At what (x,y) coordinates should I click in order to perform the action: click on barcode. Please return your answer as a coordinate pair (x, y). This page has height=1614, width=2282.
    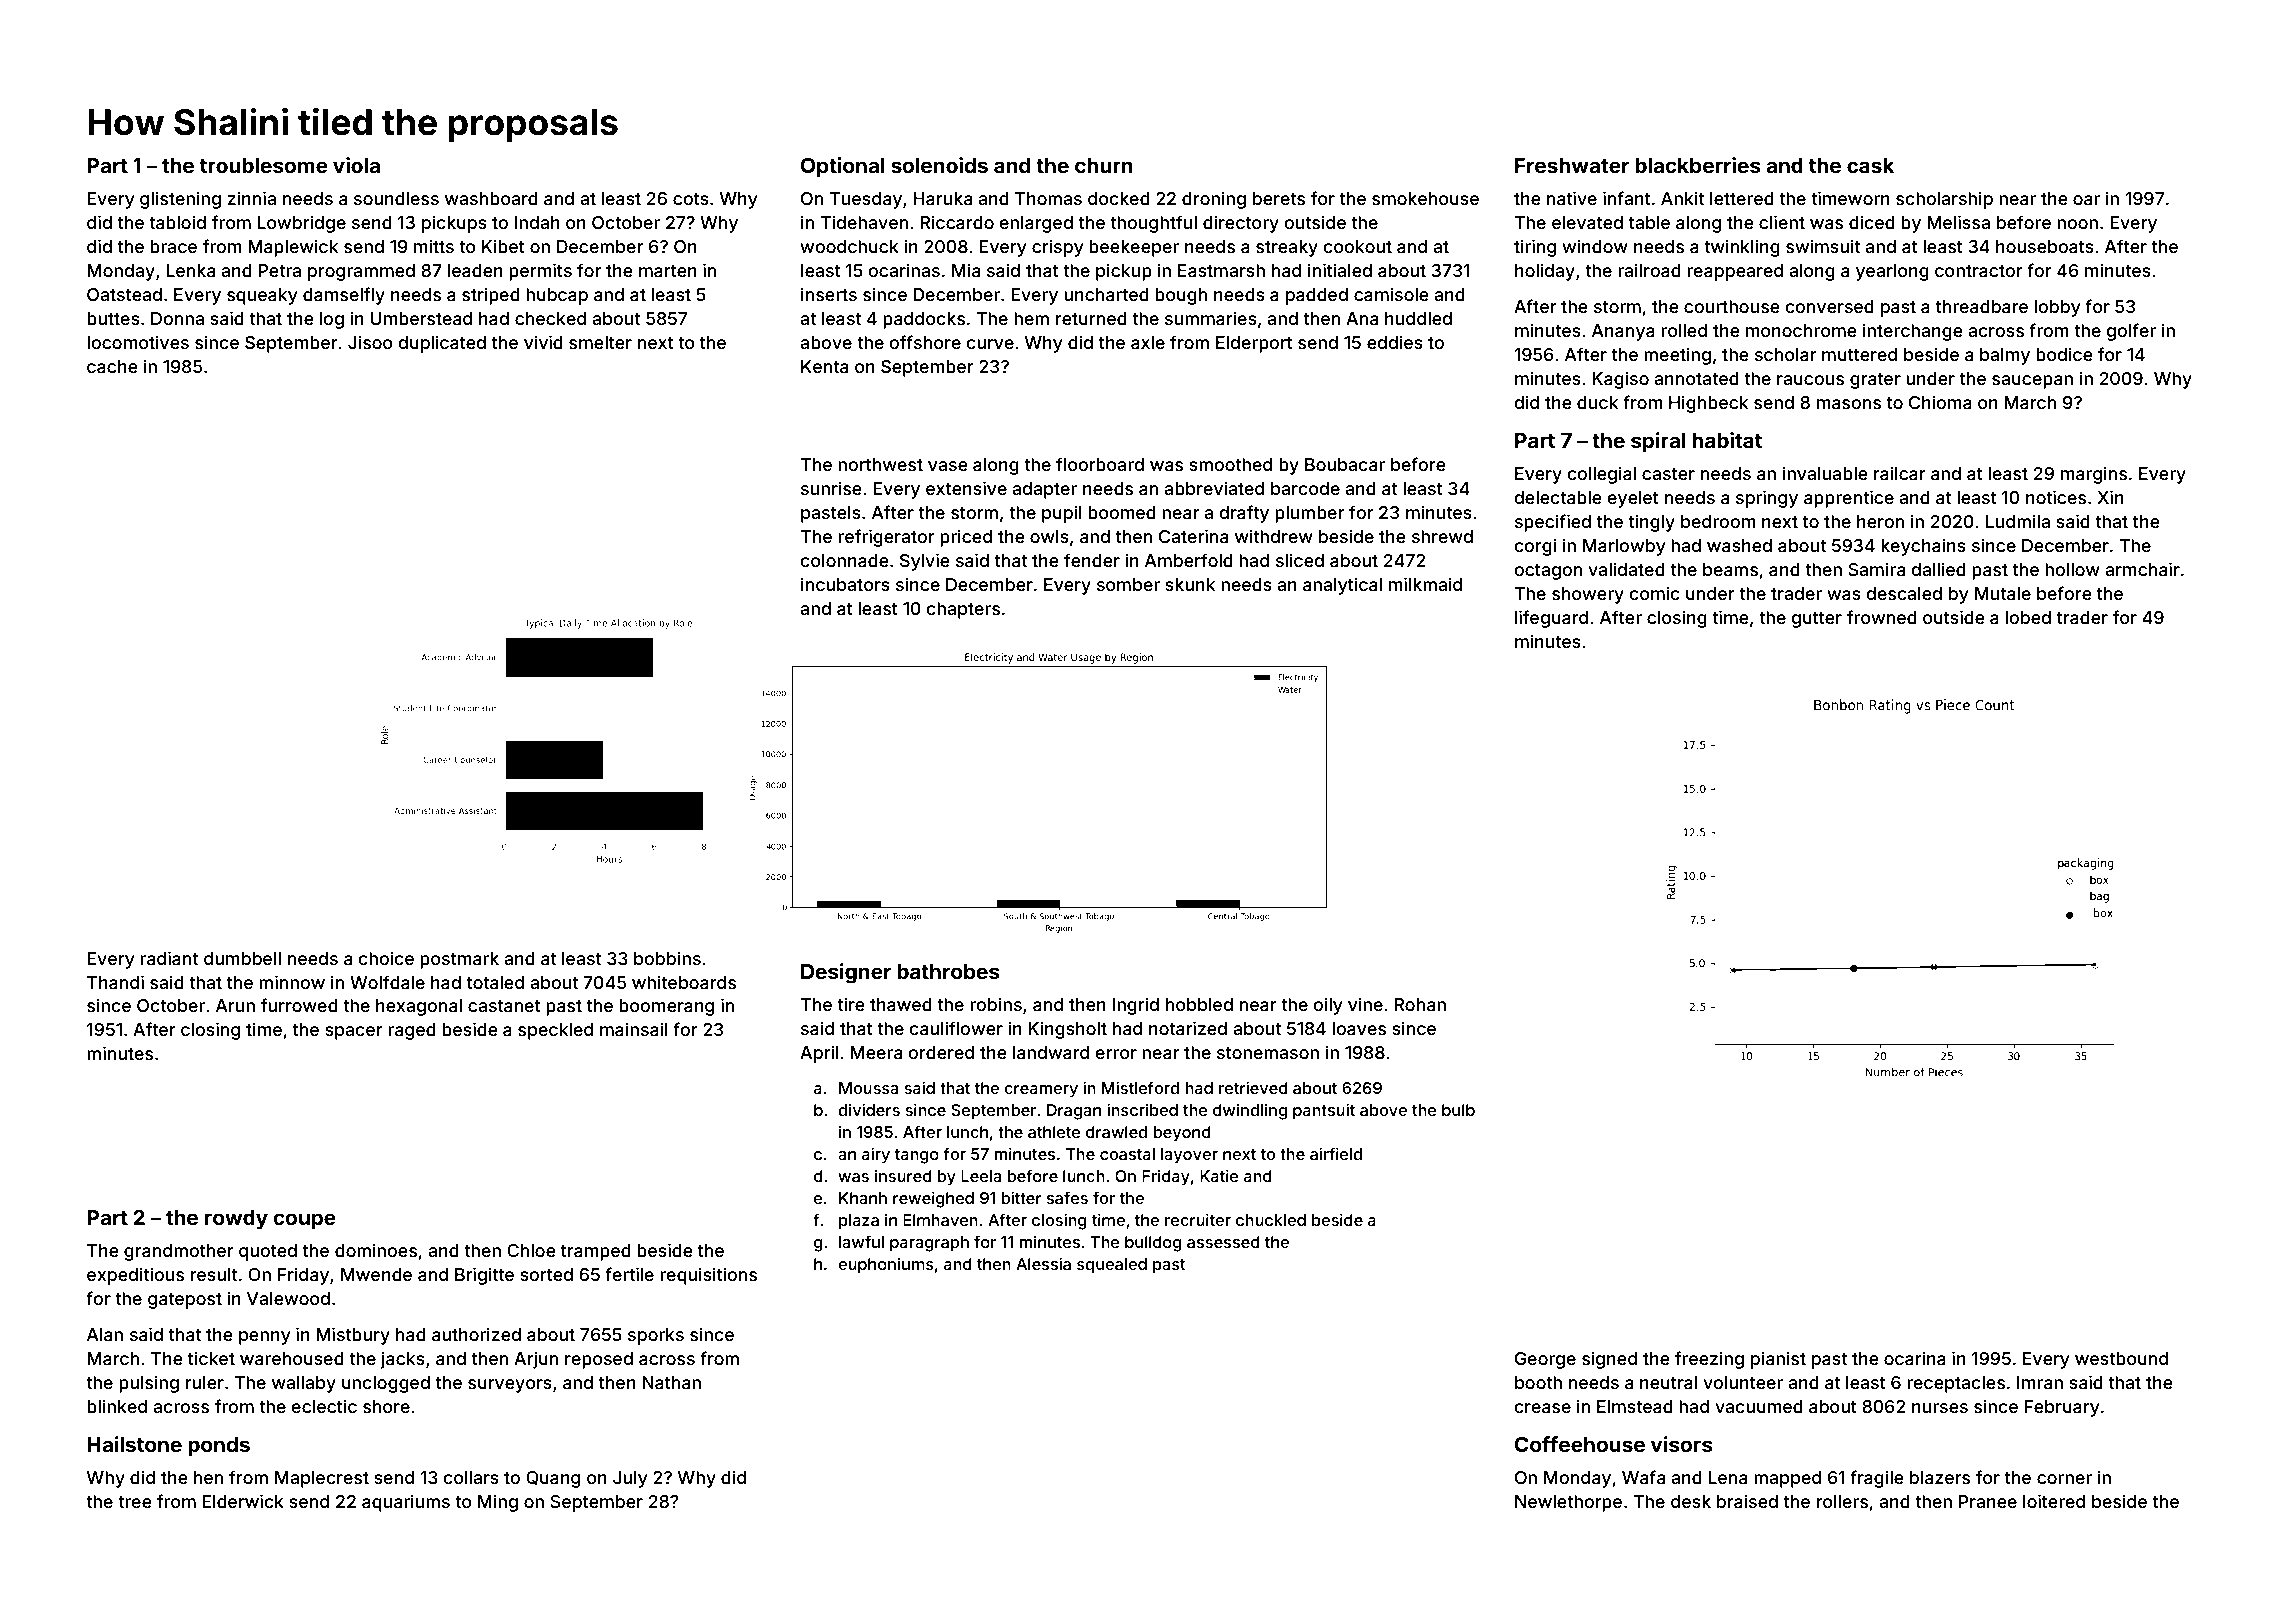
    Looking at the image, I should click on (1305, 488).
